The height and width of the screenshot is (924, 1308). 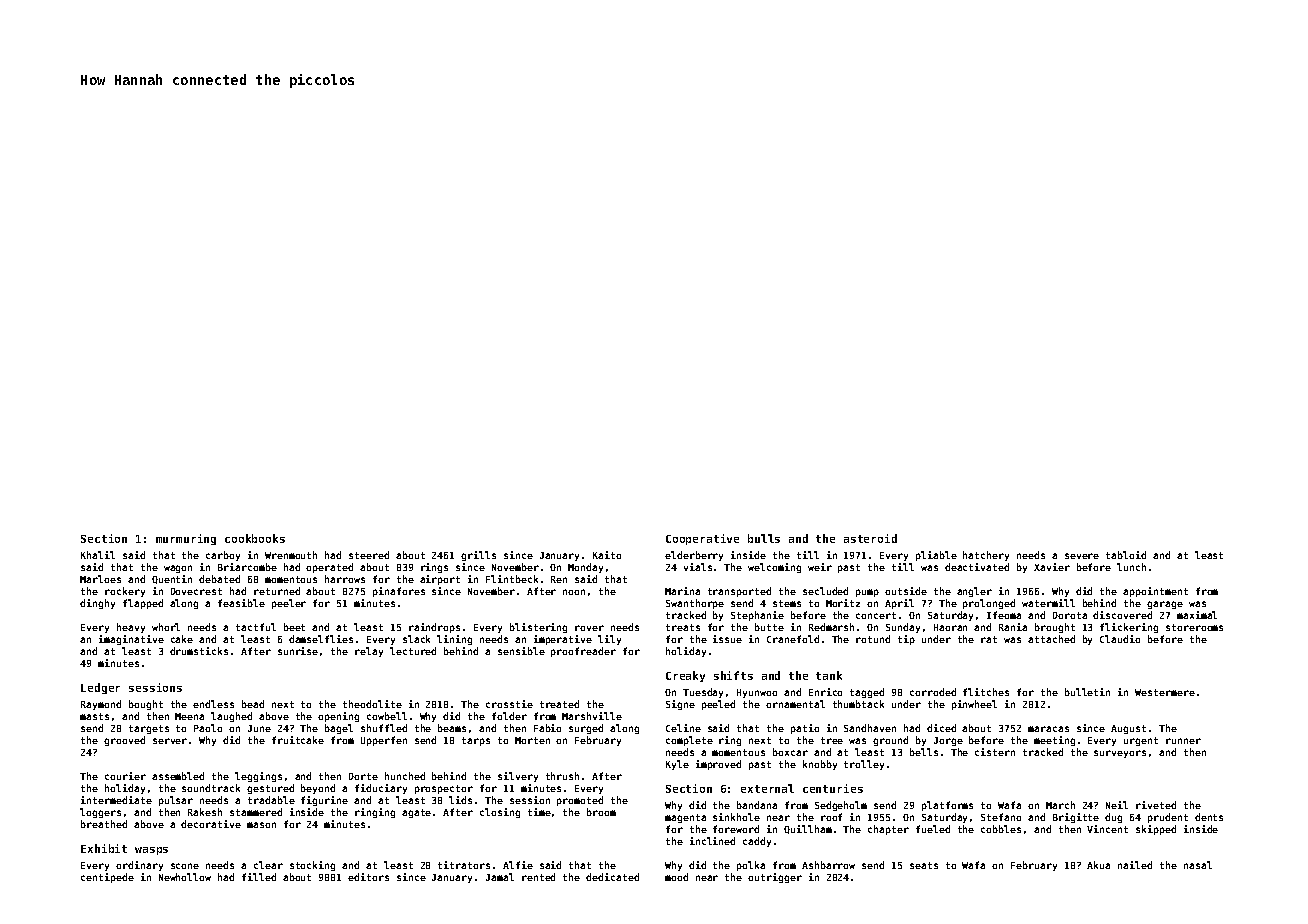 What do you see at coordinates (1198, 865) in the screenshot?
I see `nasal` at bounding box center [1198, 865].
